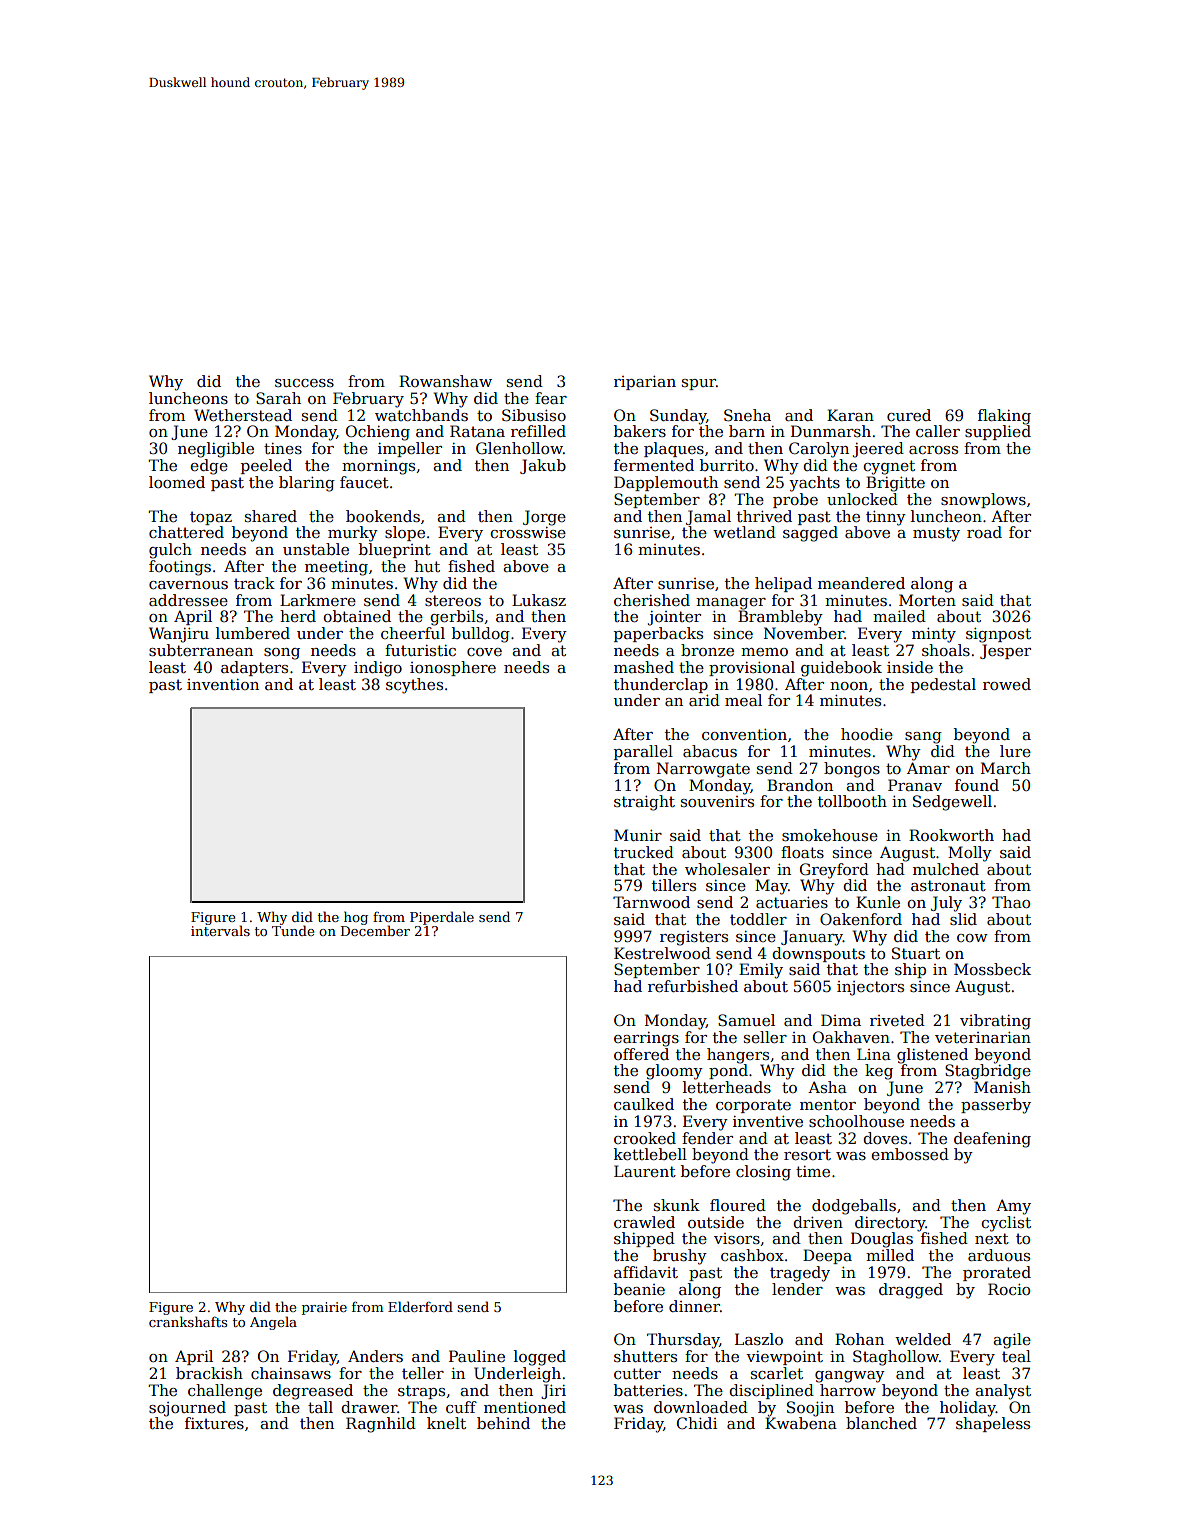 This document has width=1180, height=1527. What do you see at coordinates (324, 1308) in the document?
I see `prairie` at bounding box center [324, 1308].
